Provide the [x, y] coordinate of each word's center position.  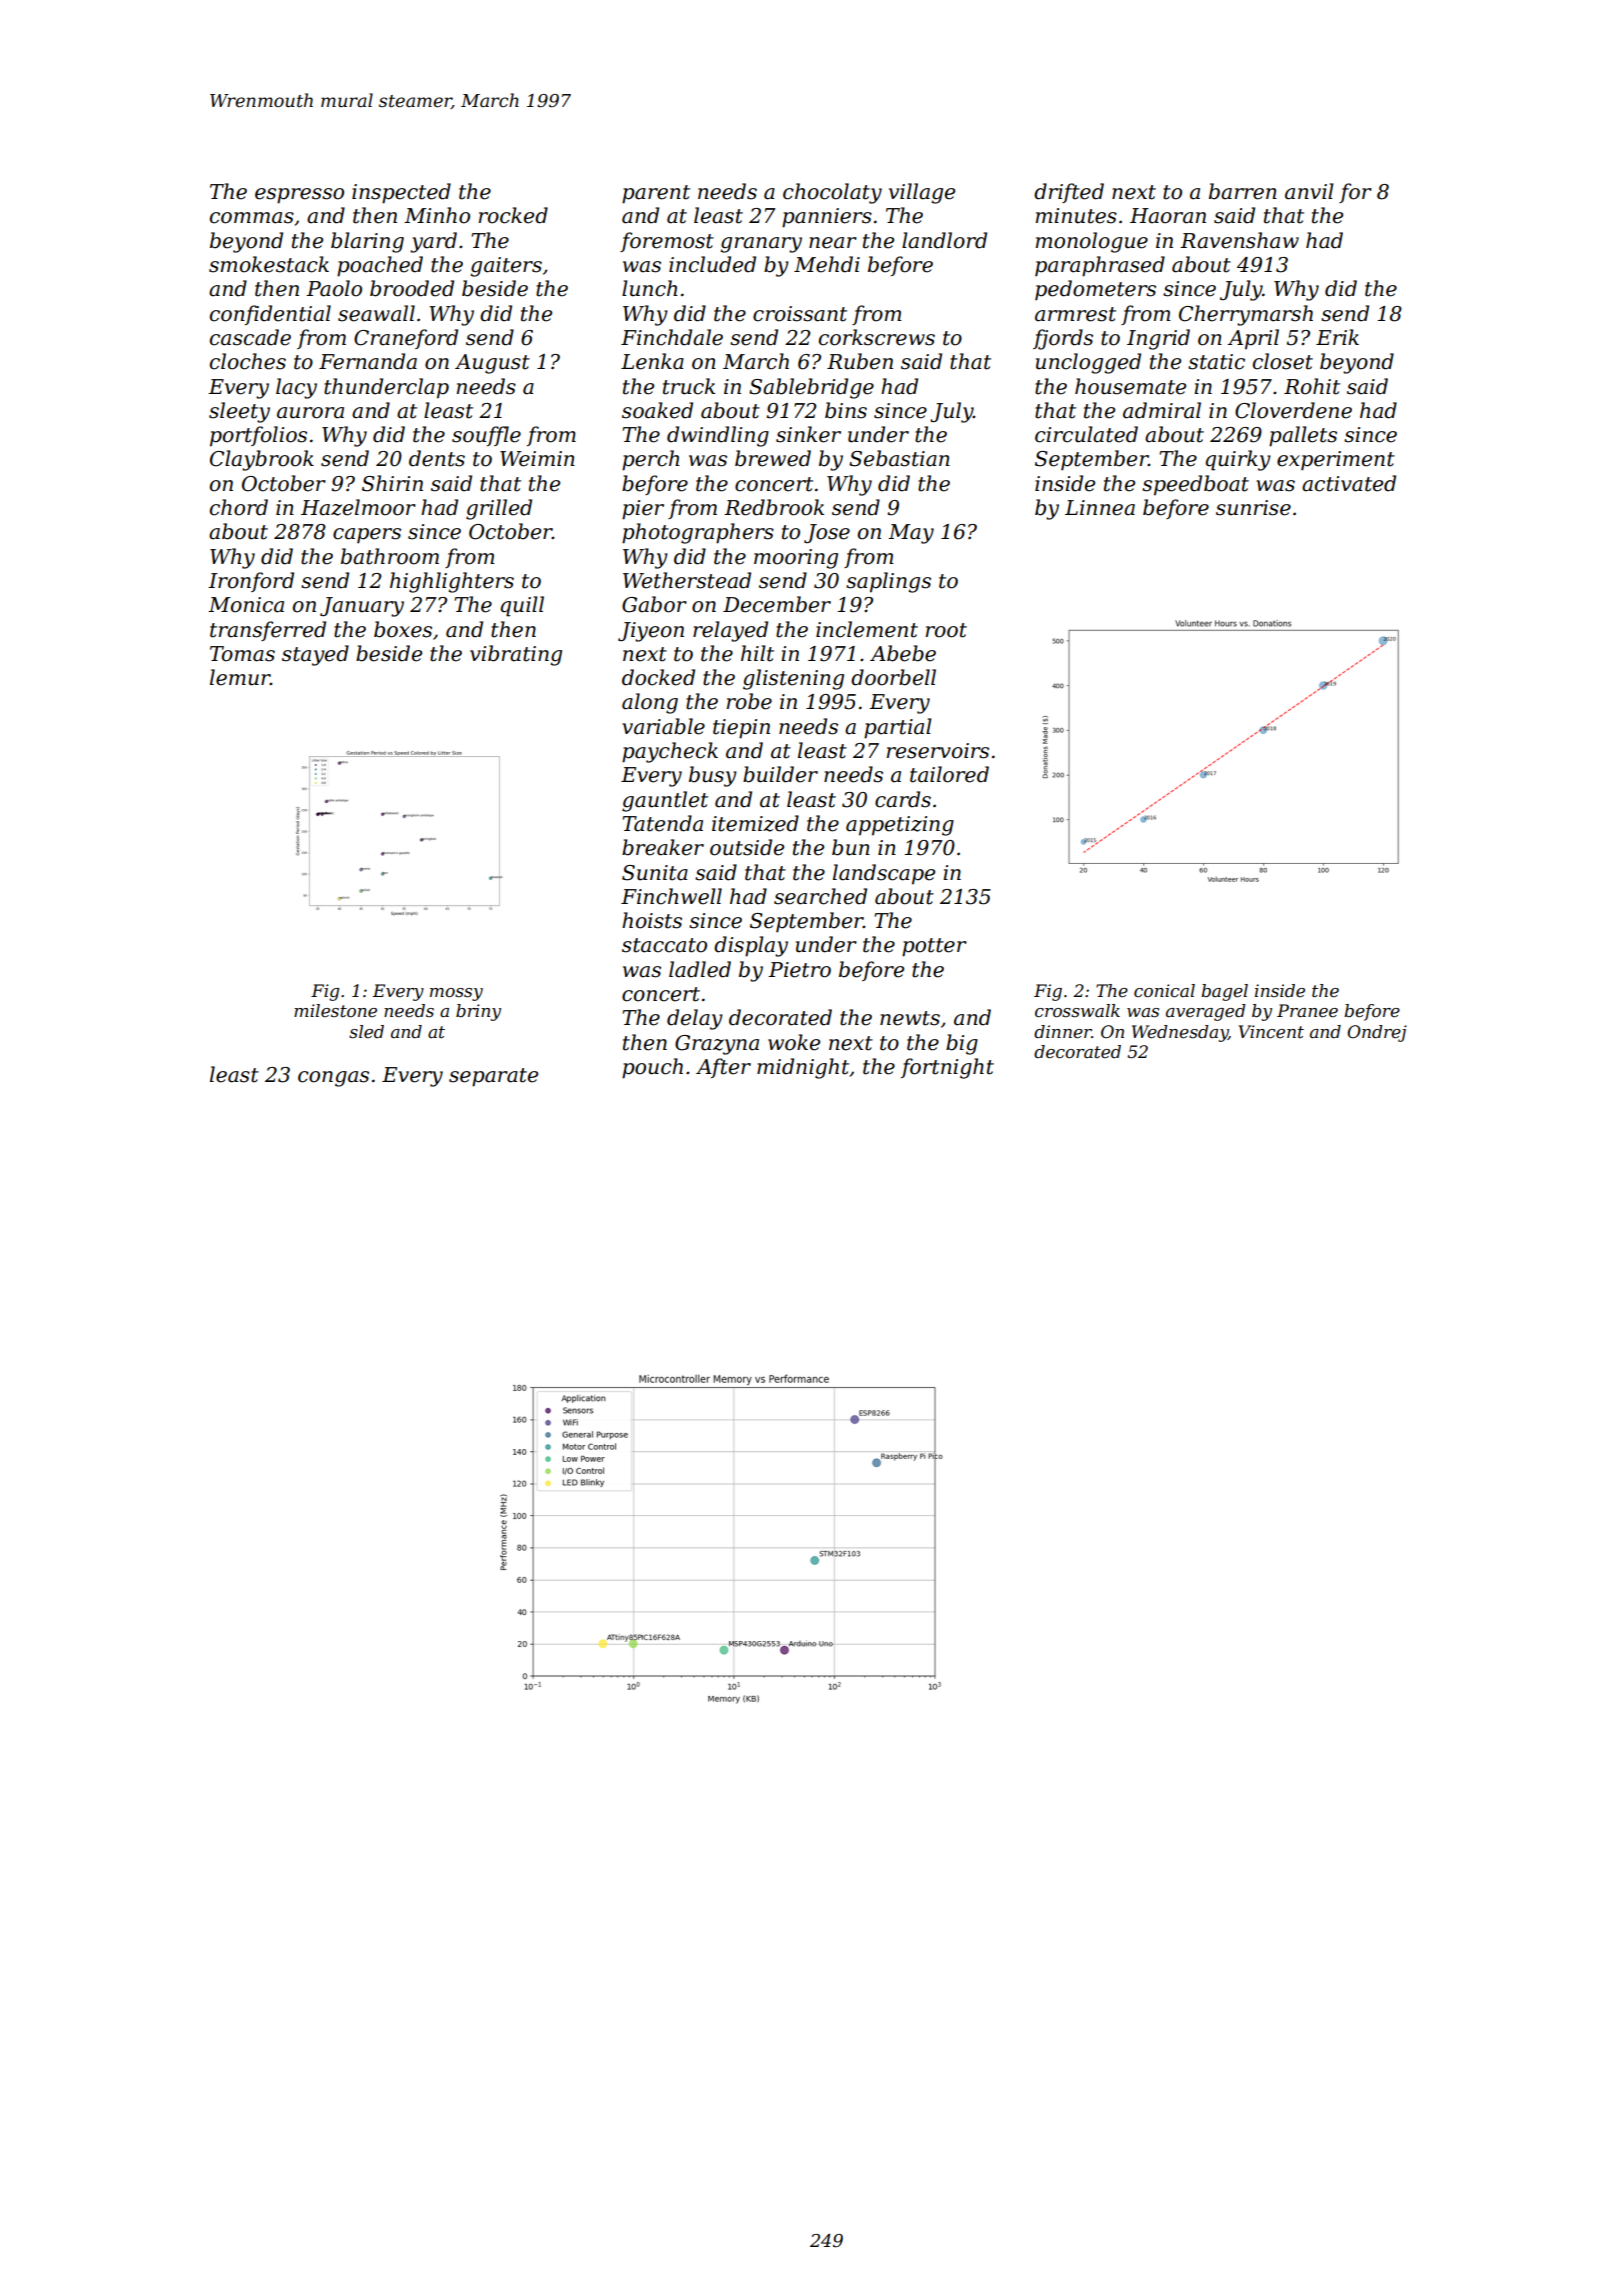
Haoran [1168, 216]
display [751, 946]
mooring [796, 559]
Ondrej [1377, 1033]
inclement [867, 629]
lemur [240, 677]
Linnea [1100, 508]
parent [656, 194]
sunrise [1253, 508]
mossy [456, 994]
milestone [335, 1011]
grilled [499, 509]
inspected [401, 193]
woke [794, 1042]
